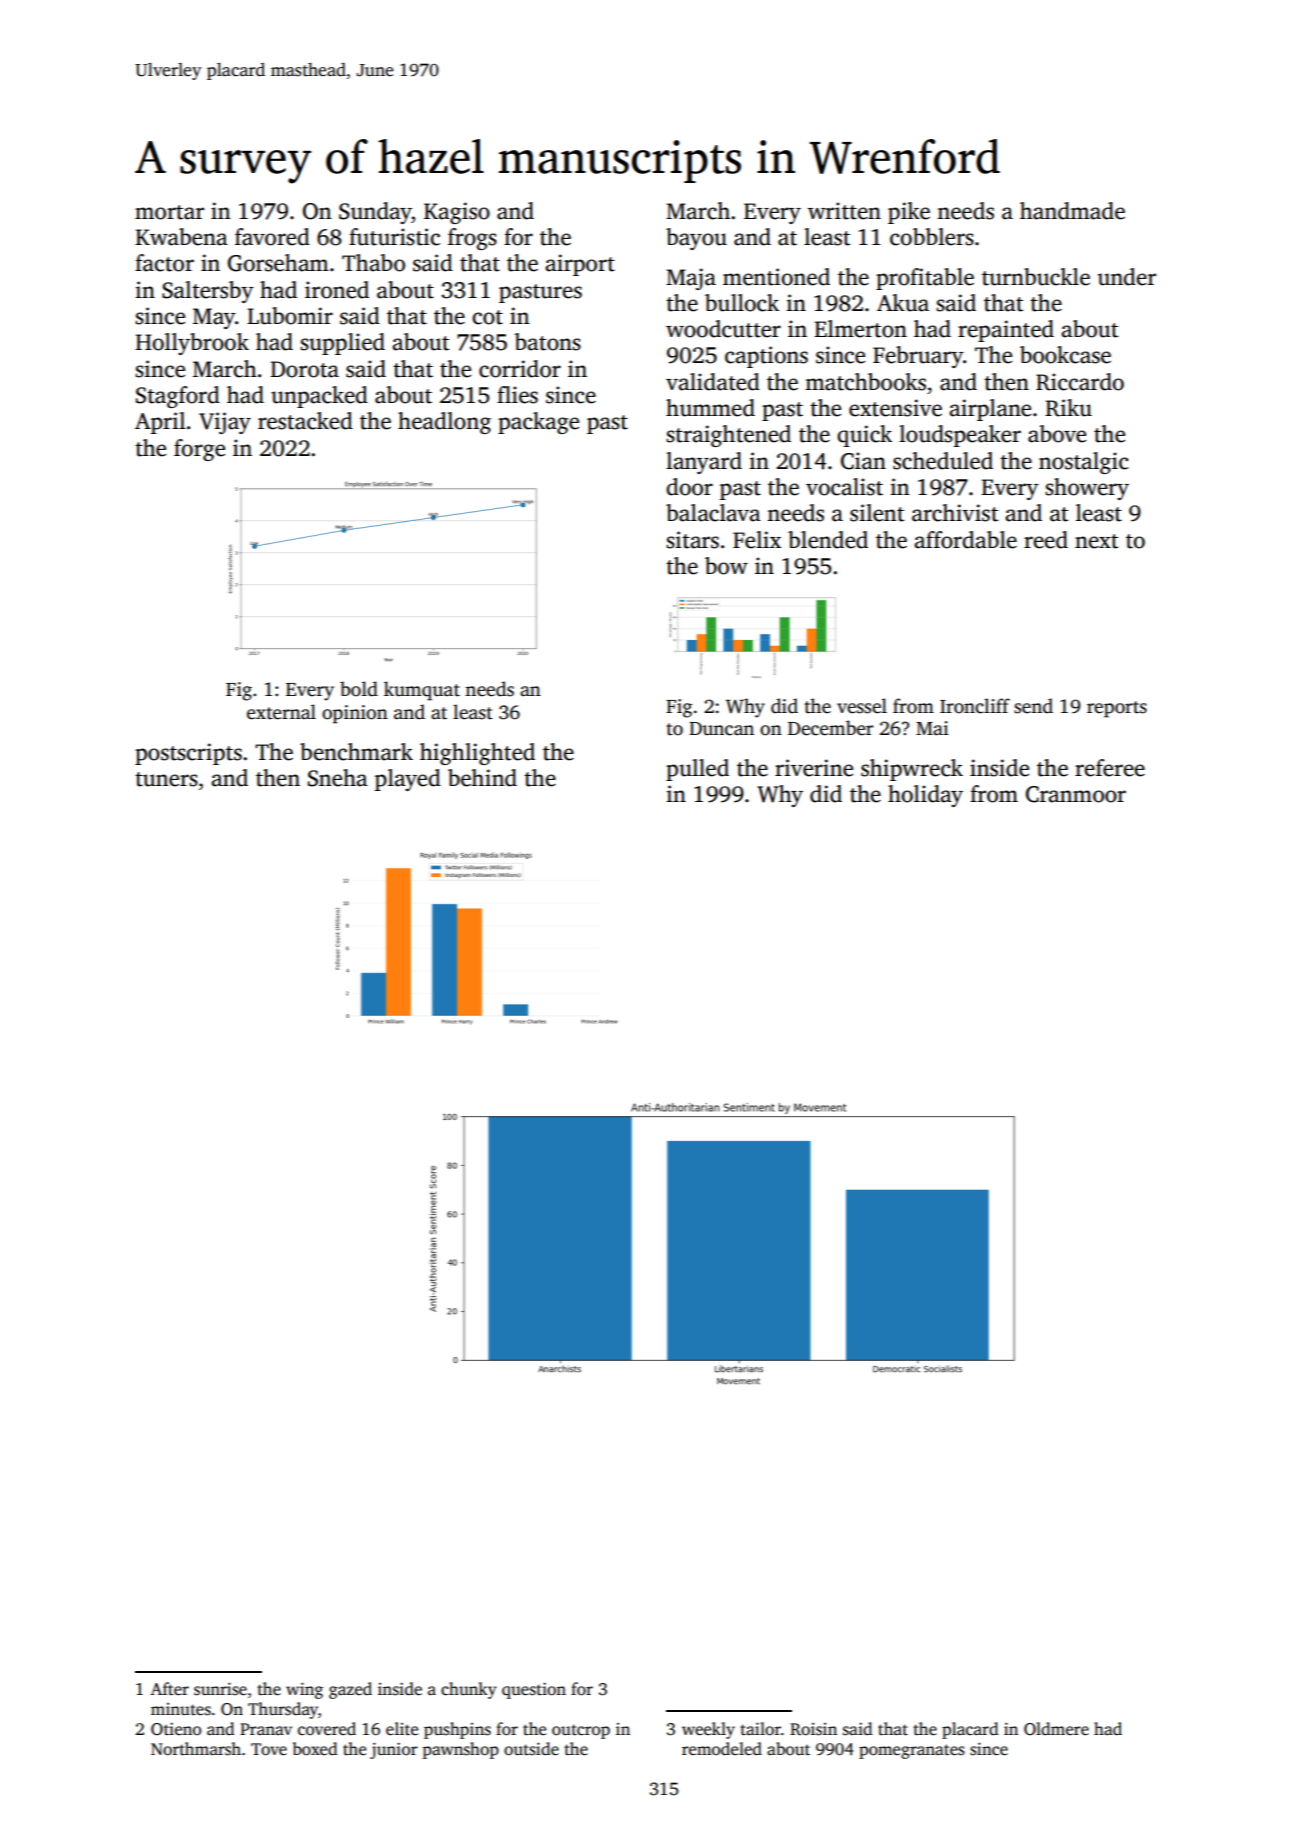 This document has width=1298, height=1835. I want to click on mortar, so click(169, 212).
